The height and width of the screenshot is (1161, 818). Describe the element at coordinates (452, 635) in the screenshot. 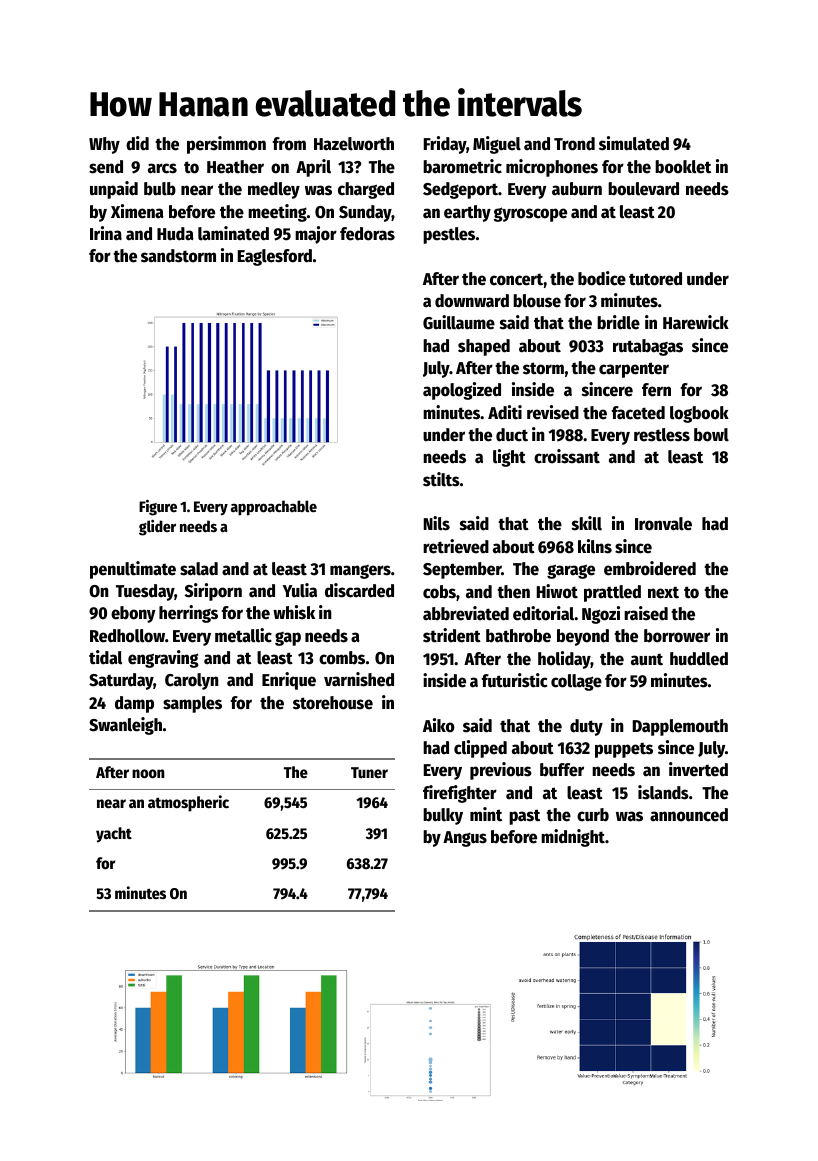

I see `strident` at that location.
